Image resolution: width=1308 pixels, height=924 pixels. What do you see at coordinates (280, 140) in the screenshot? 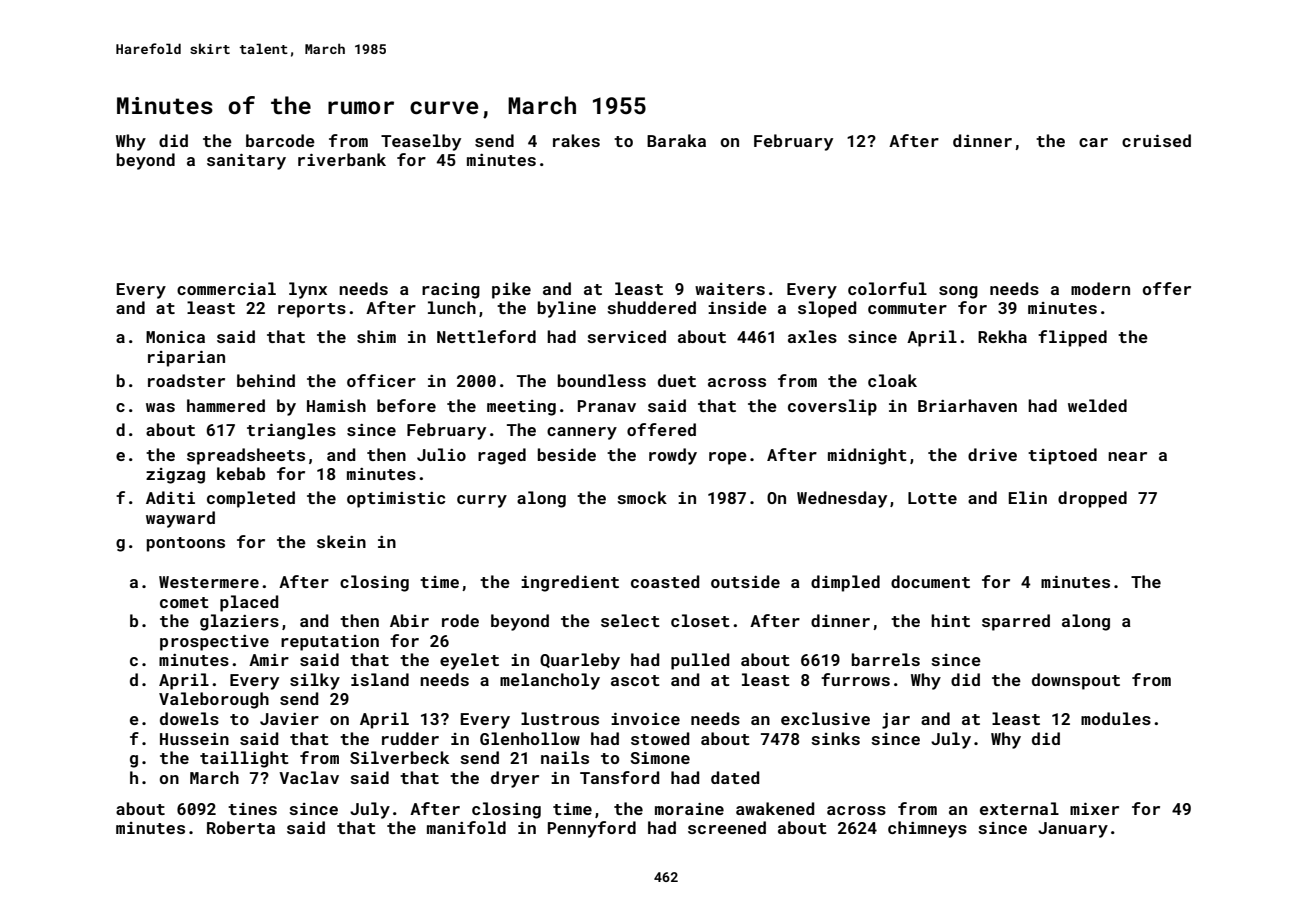
I see `barcode` at bounding box center [280, 140].
